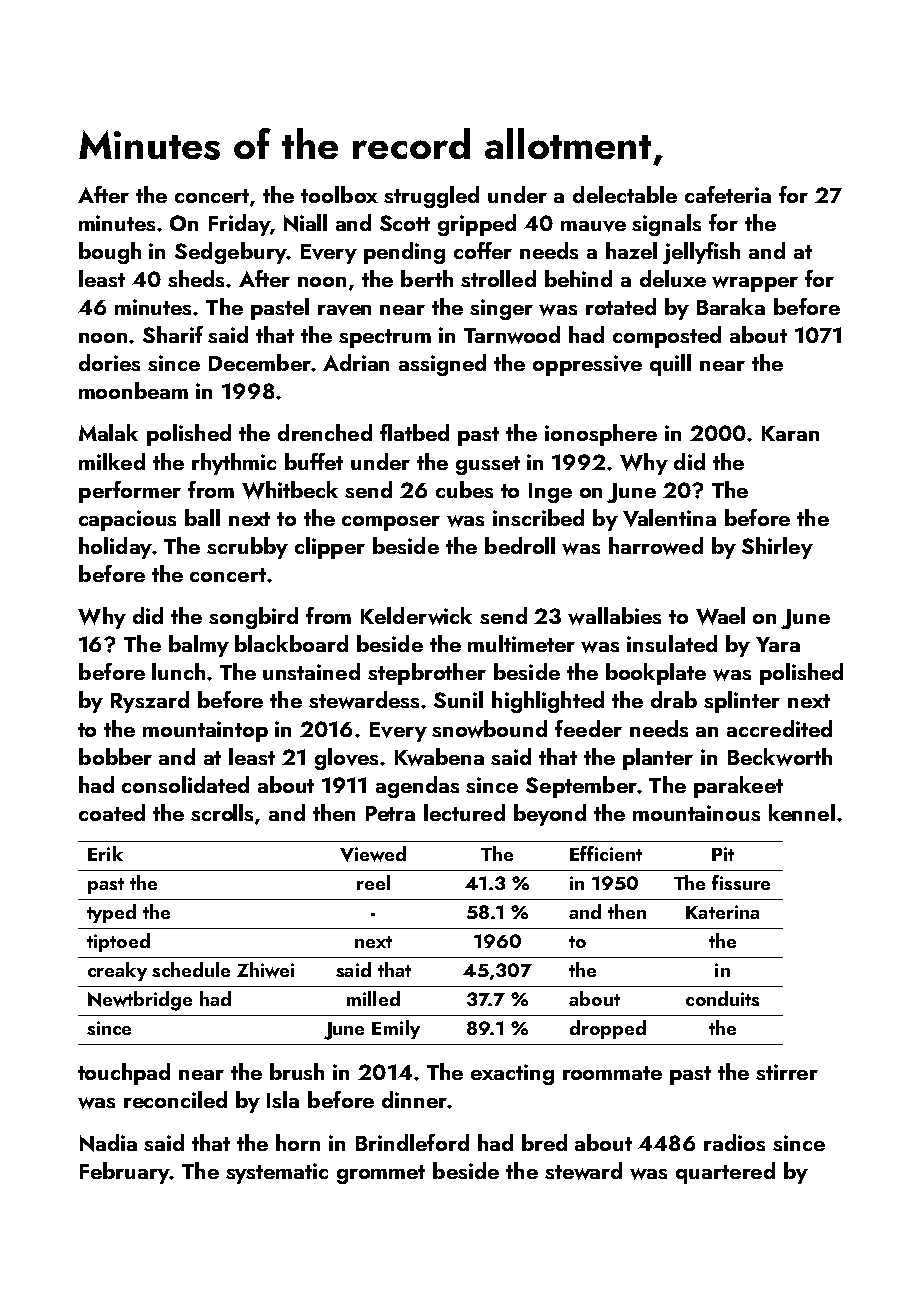 The width and height of the screenshot is (924, 1314). I want to click on gusset, so click(488, 465).
